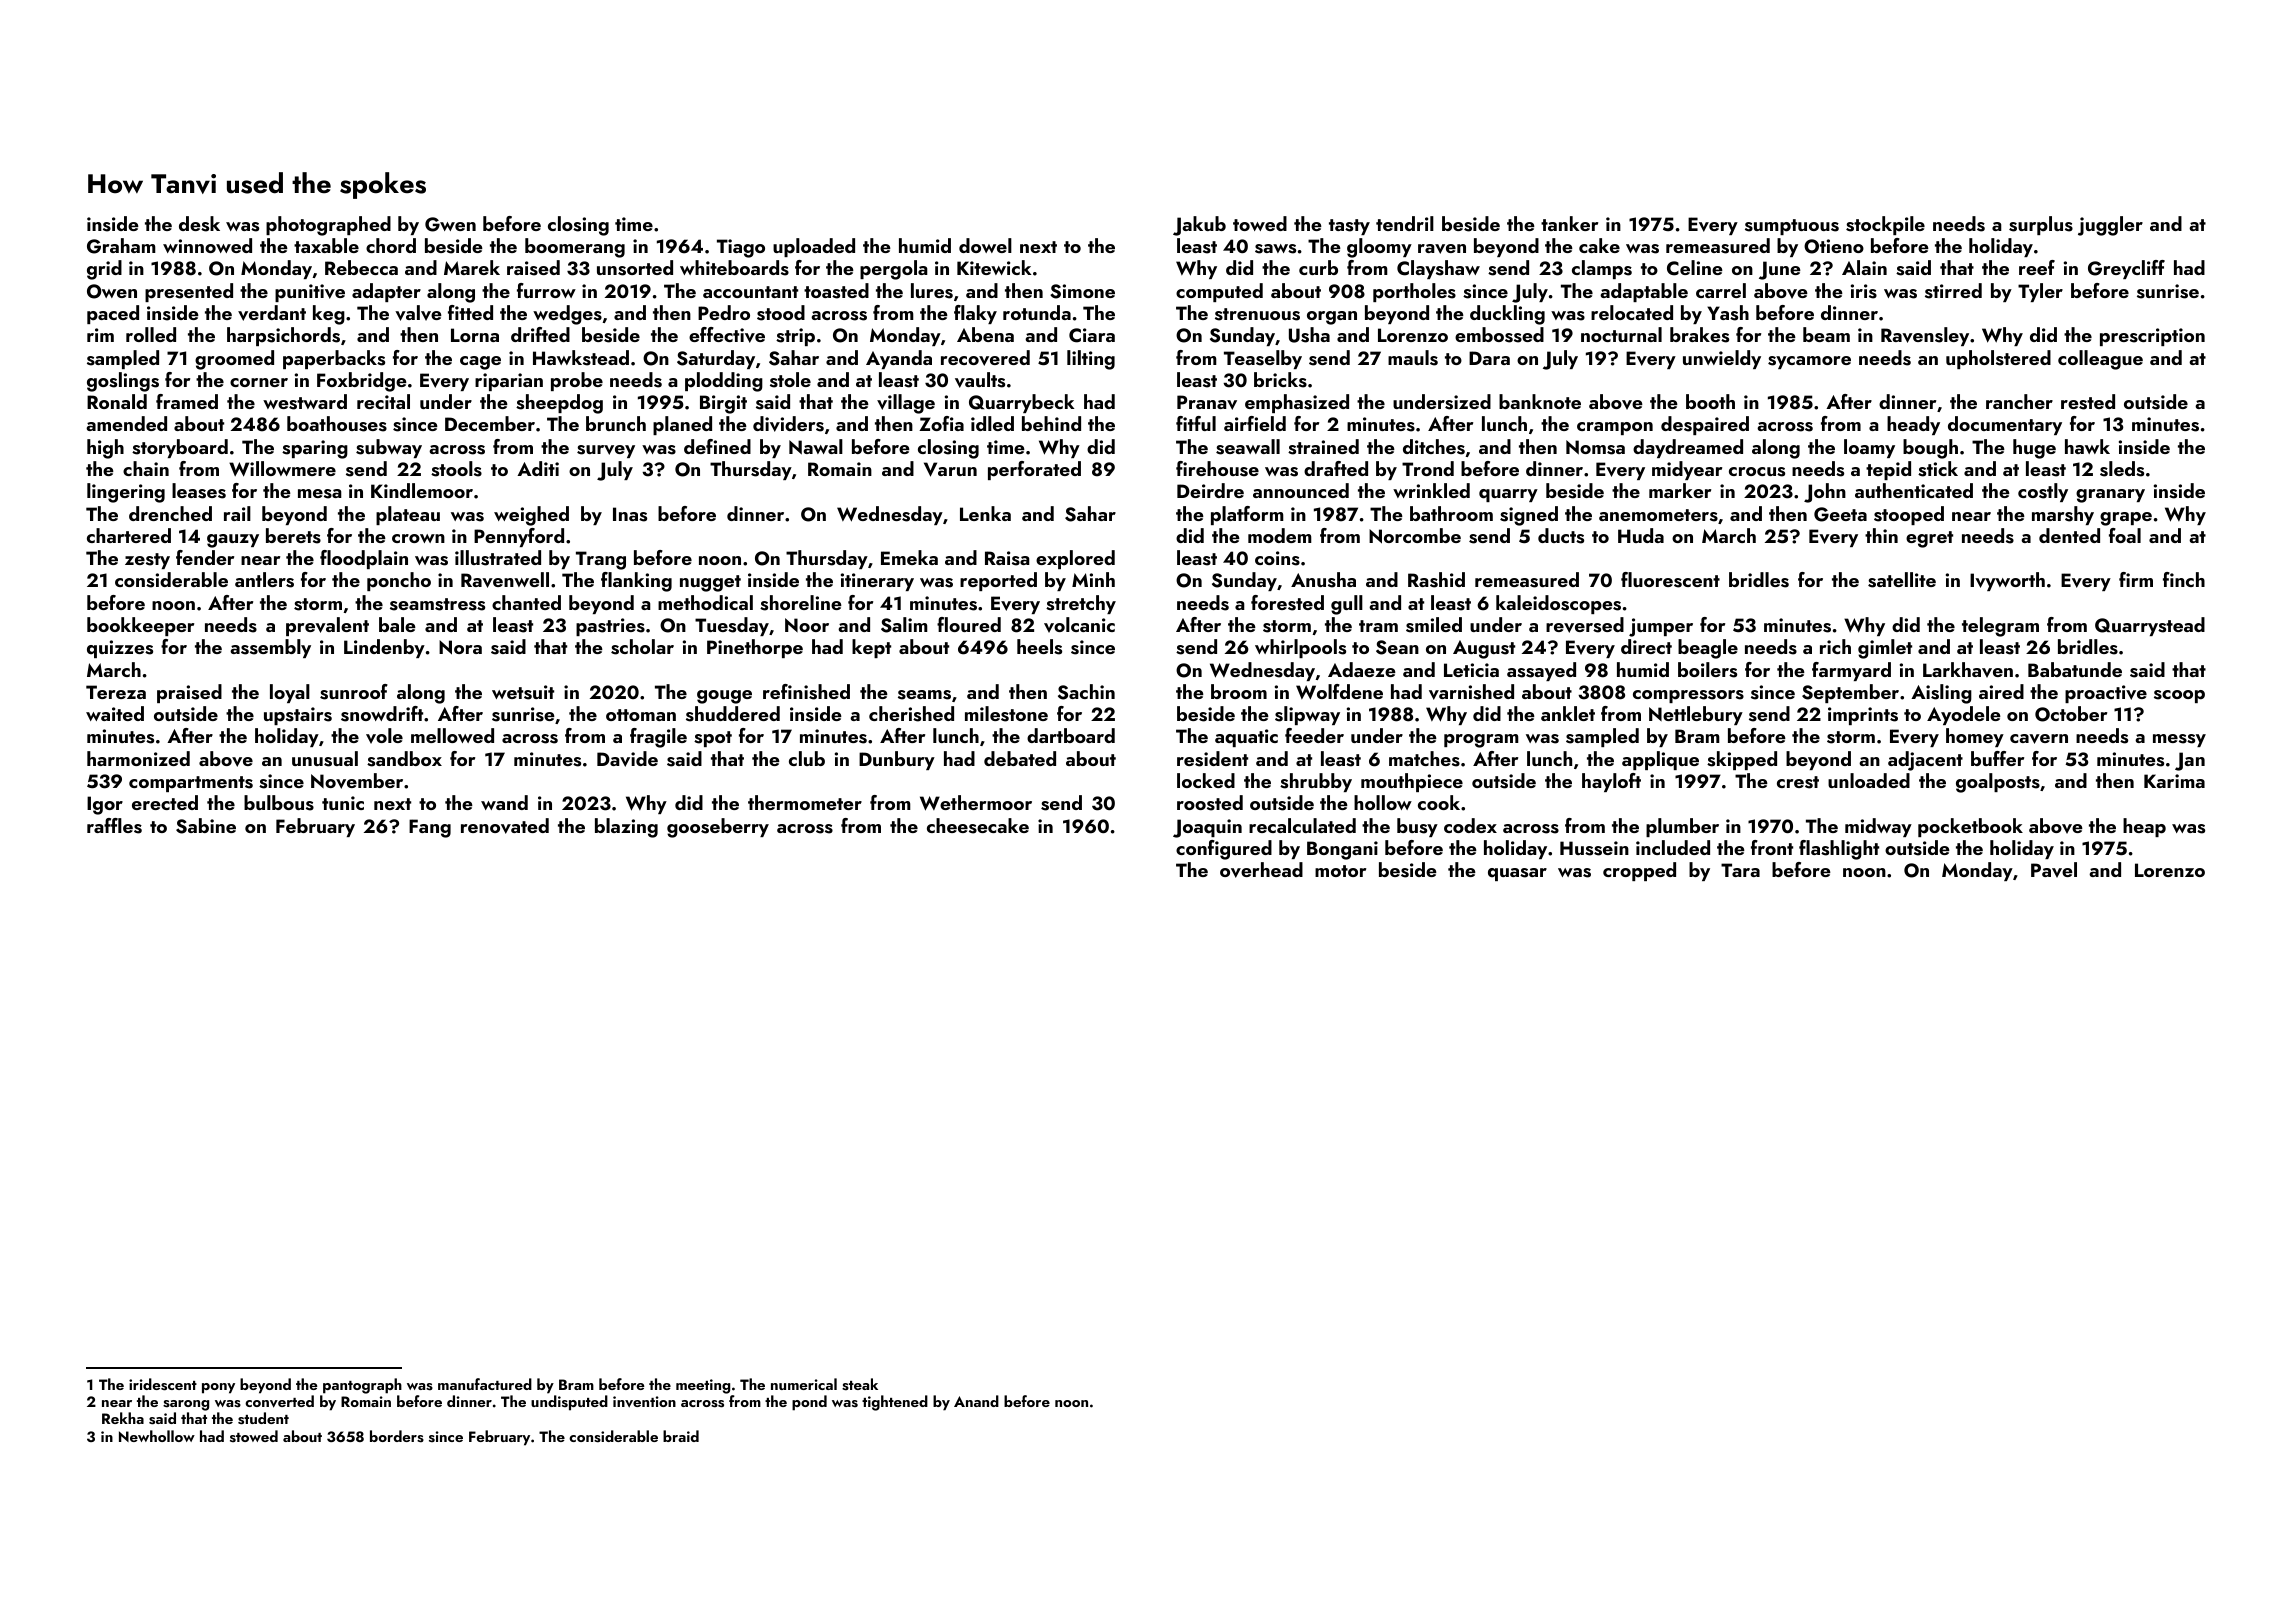 Image resolution: width=2292 pixels, height=1620 pixels. What do you see at coordinates (804, 1384) in the image?
I see `numerical` at bounding box center [804, 1384].
